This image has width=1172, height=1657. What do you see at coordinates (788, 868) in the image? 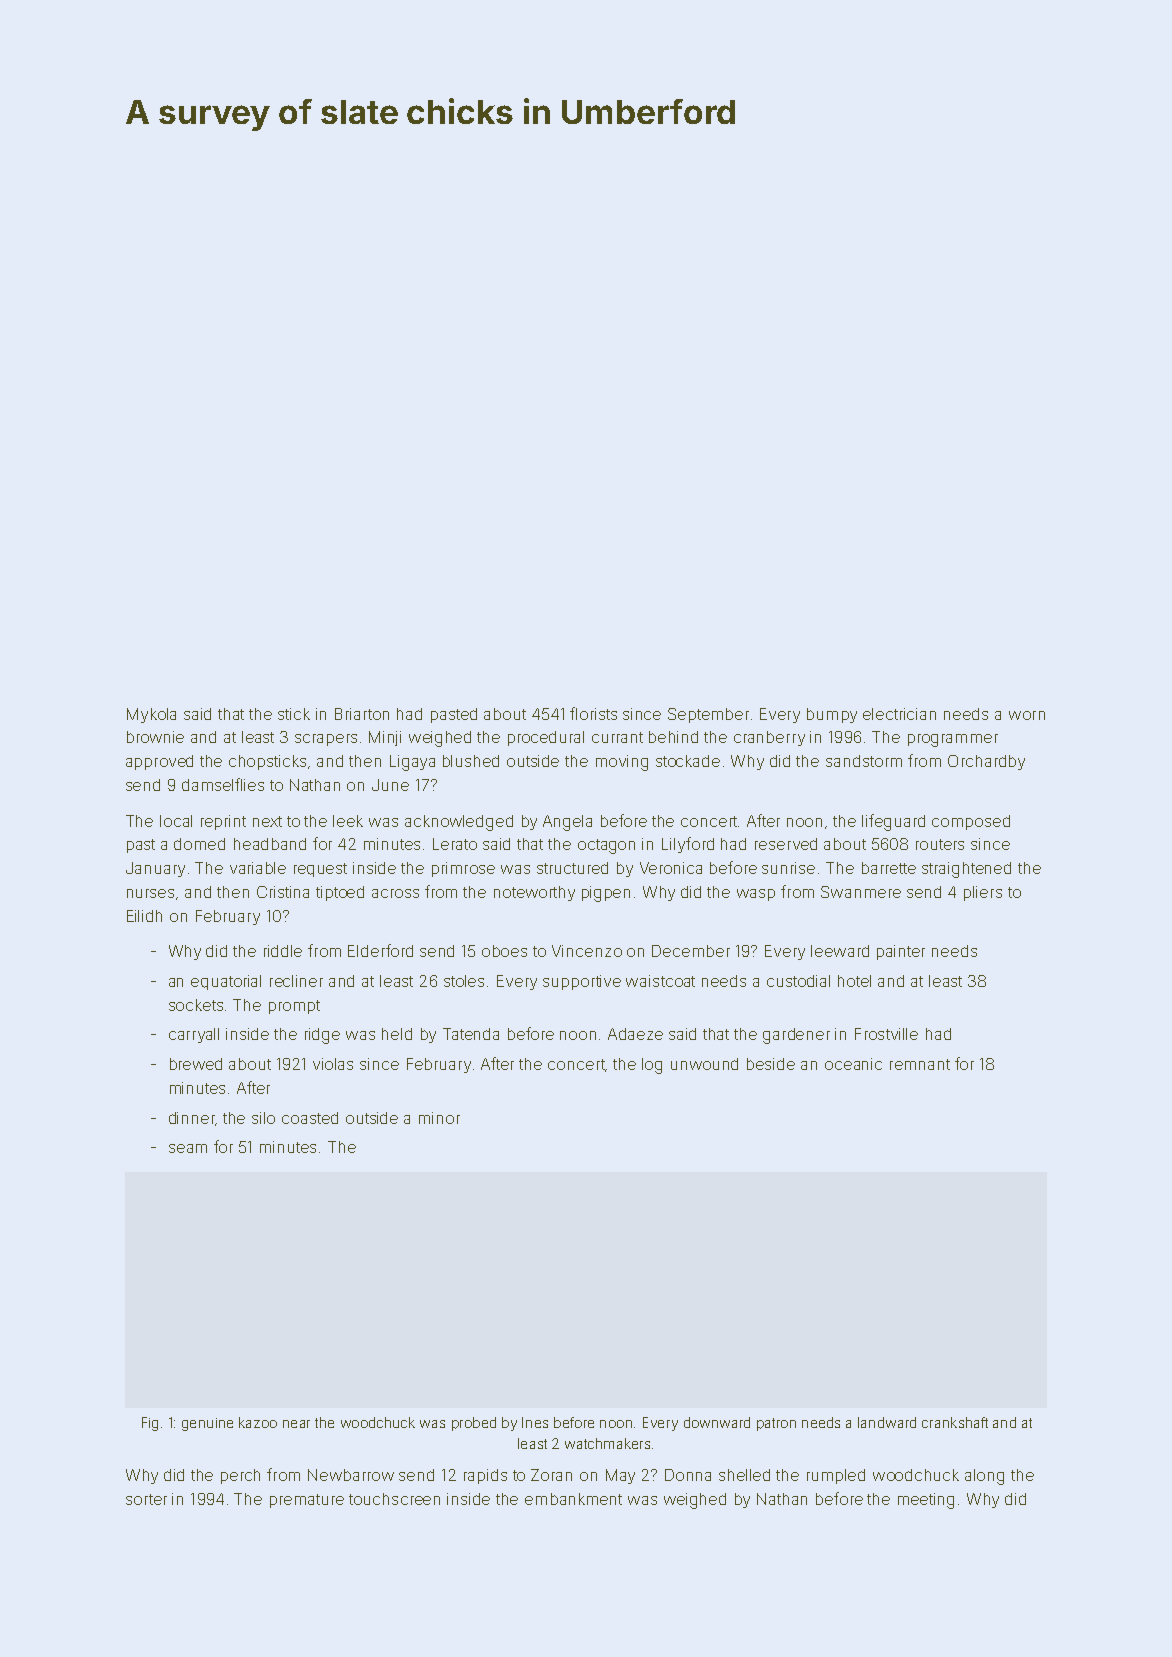
I see `sunrise` at bounding box center [788, 868].
